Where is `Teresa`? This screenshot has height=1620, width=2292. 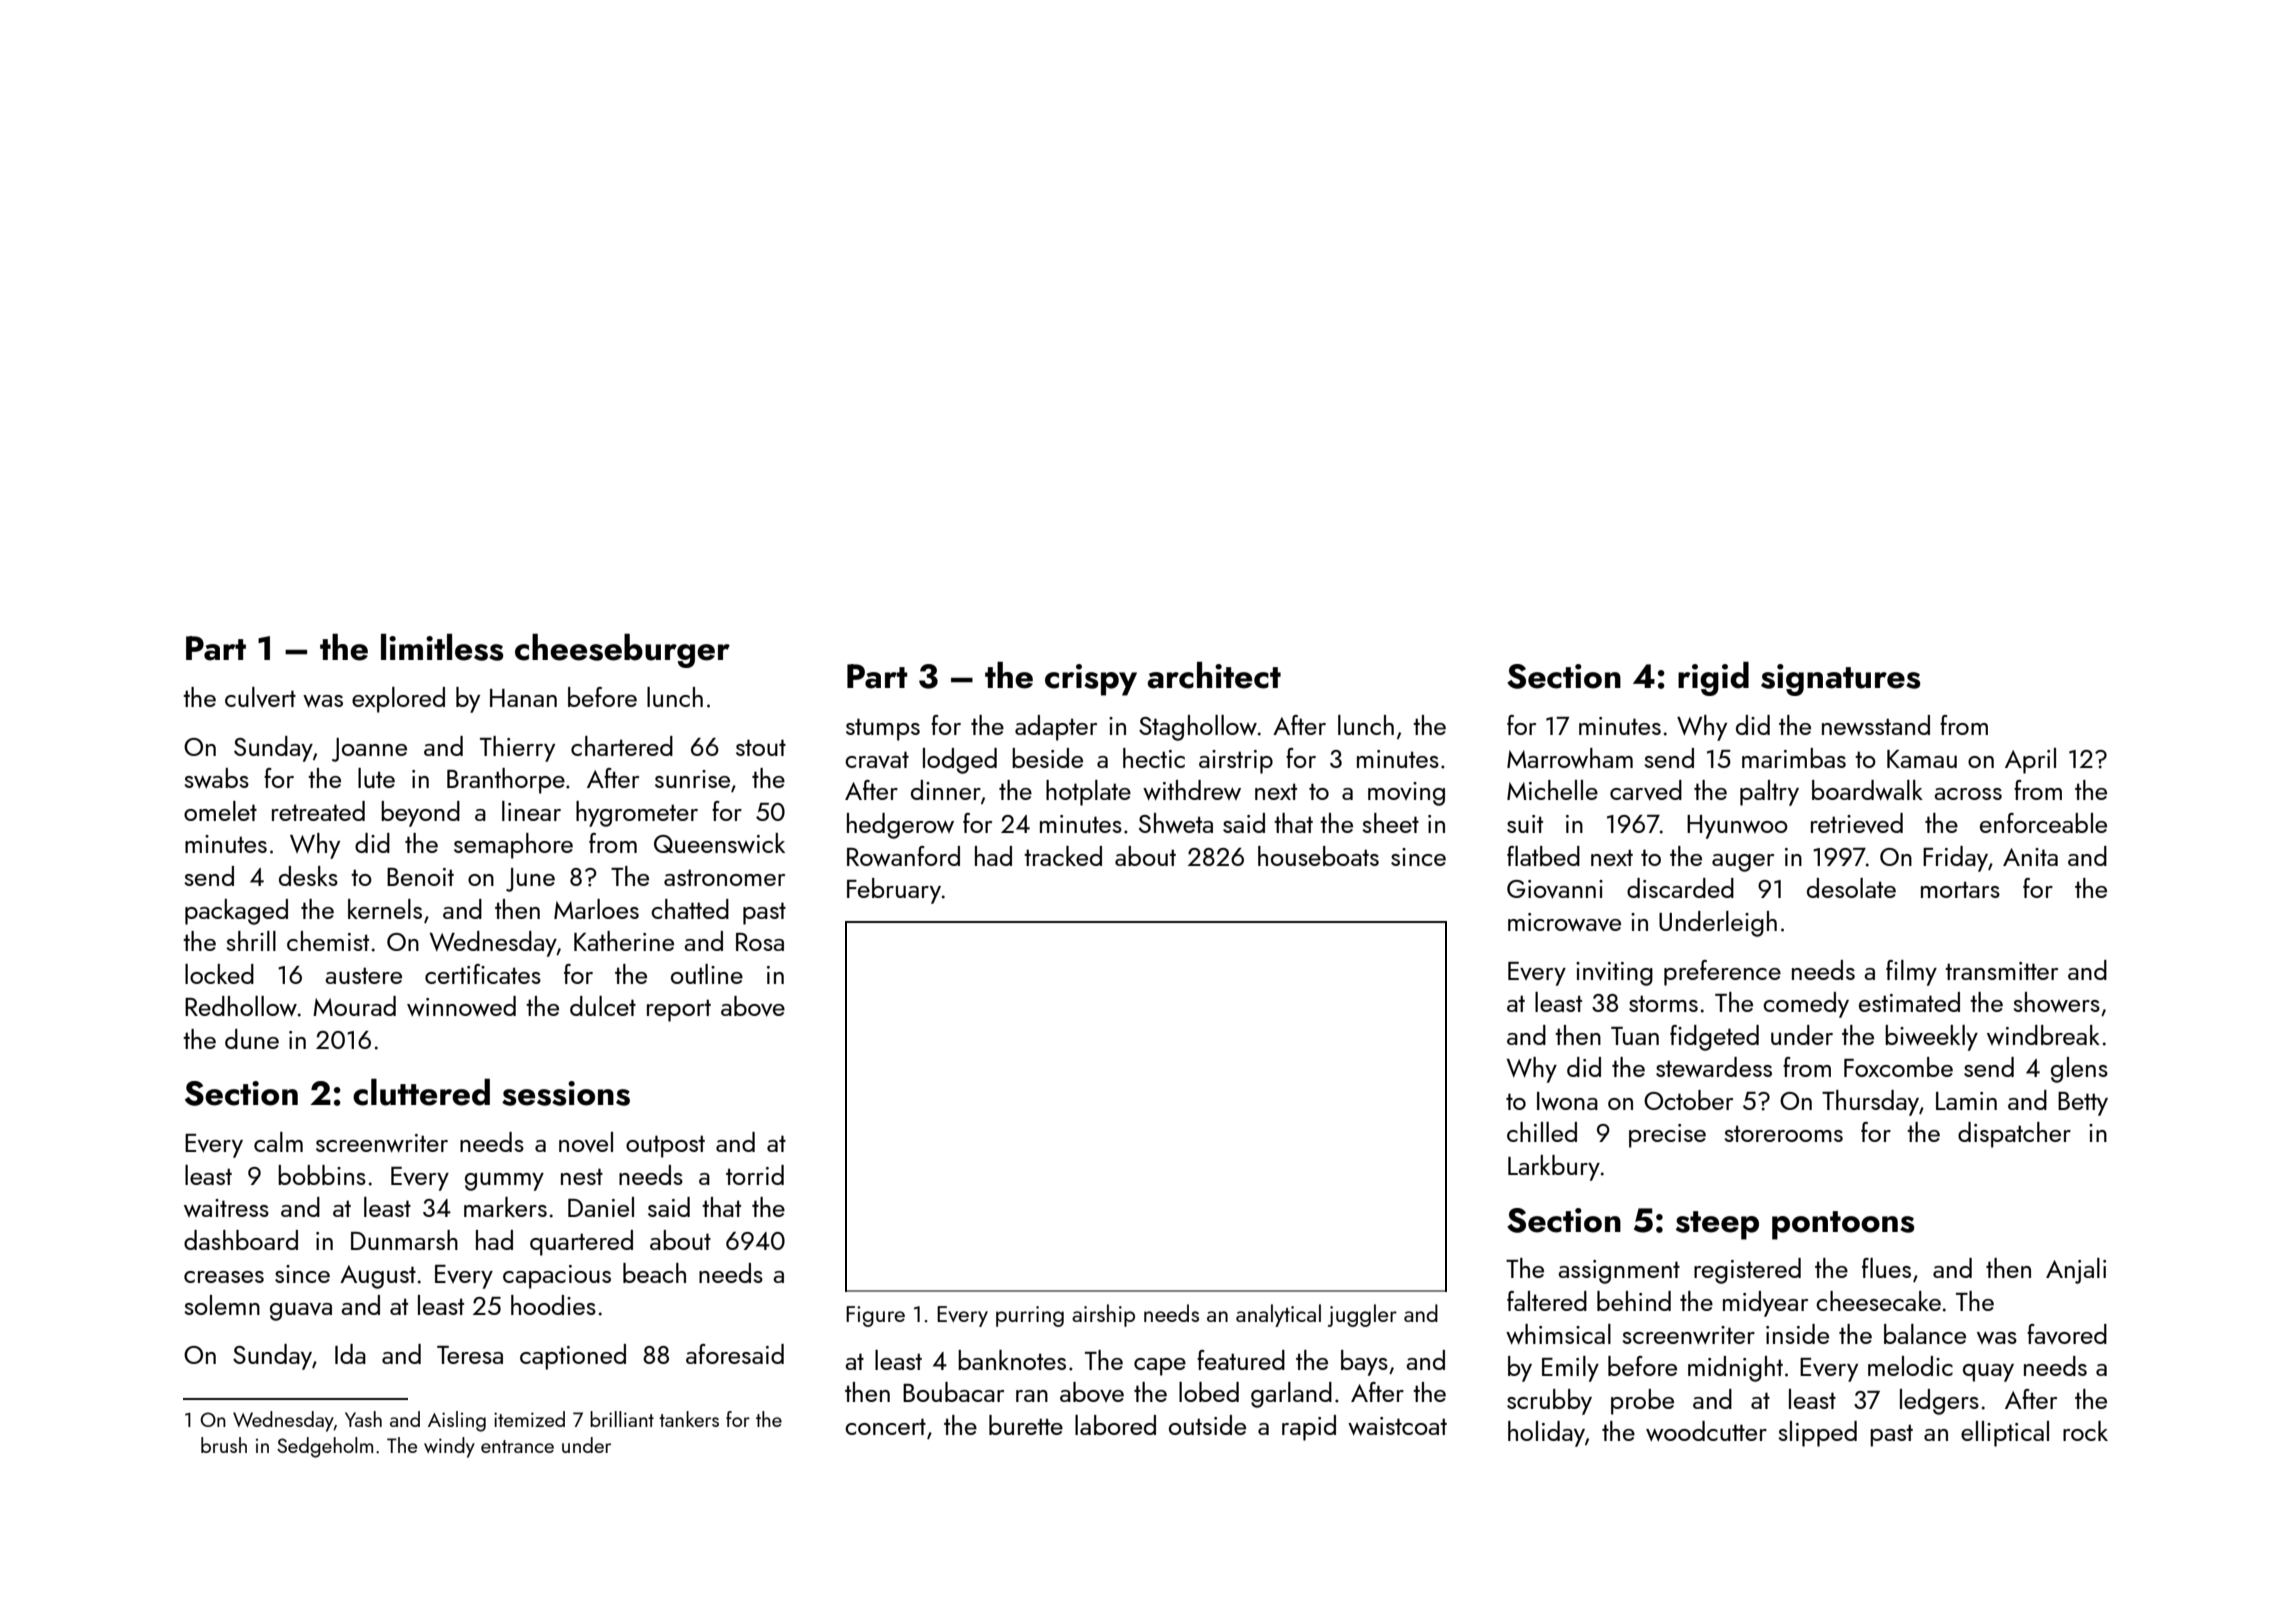
Teresa is located at coordinates (470, 1355).
